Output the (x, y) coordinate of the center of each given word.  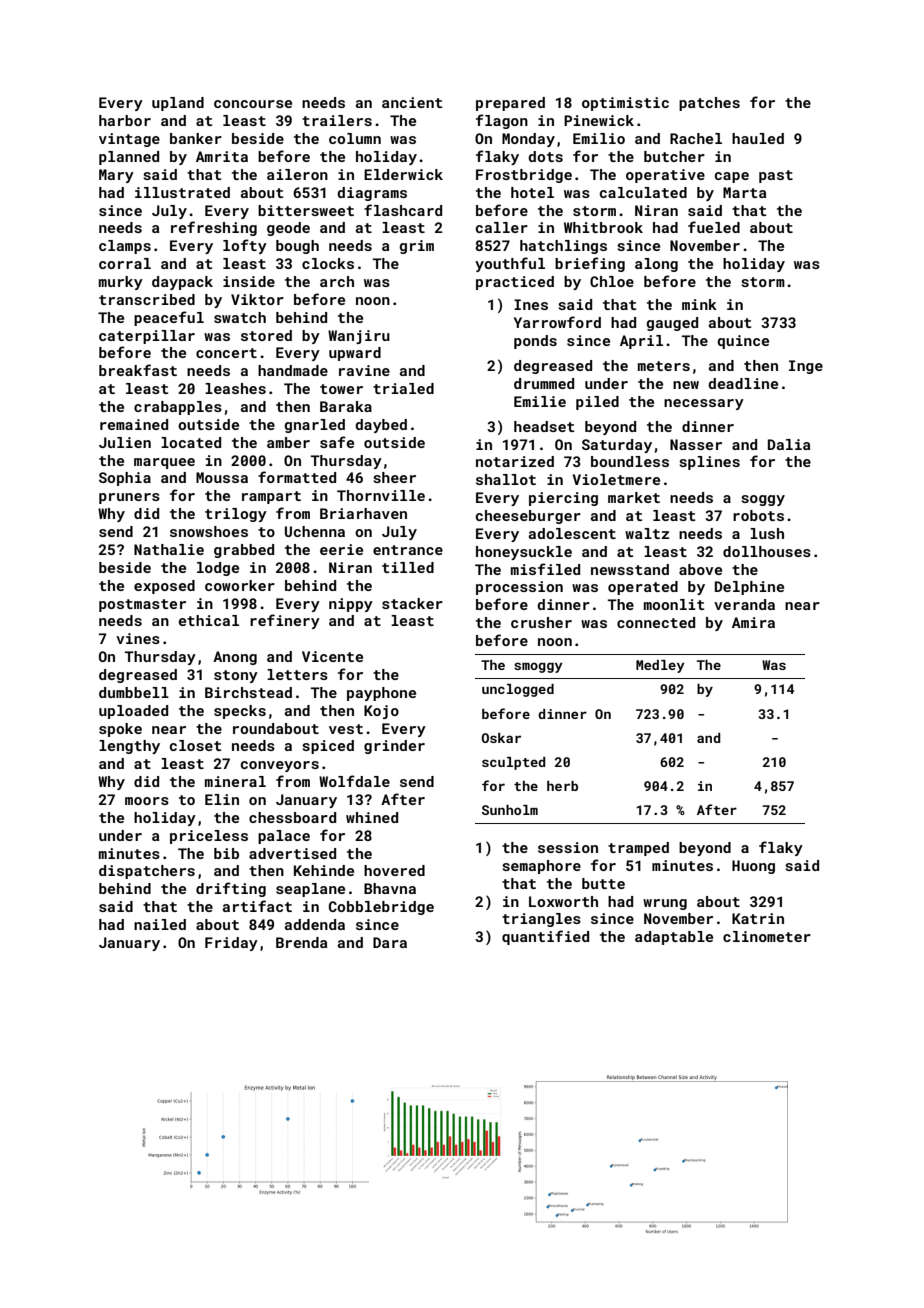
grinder (394, 747)
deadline (743, 383)
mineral (235, 781)
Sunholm (510, 810)
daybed (381, 426)
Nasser (696, 444)
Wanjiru (359, 337)
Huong (753, 867)
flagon (502, 121)
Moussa (222, 477)
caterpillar (147, 337)
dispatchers (147, 872)
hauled (758, 138)
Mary (116, 176)
